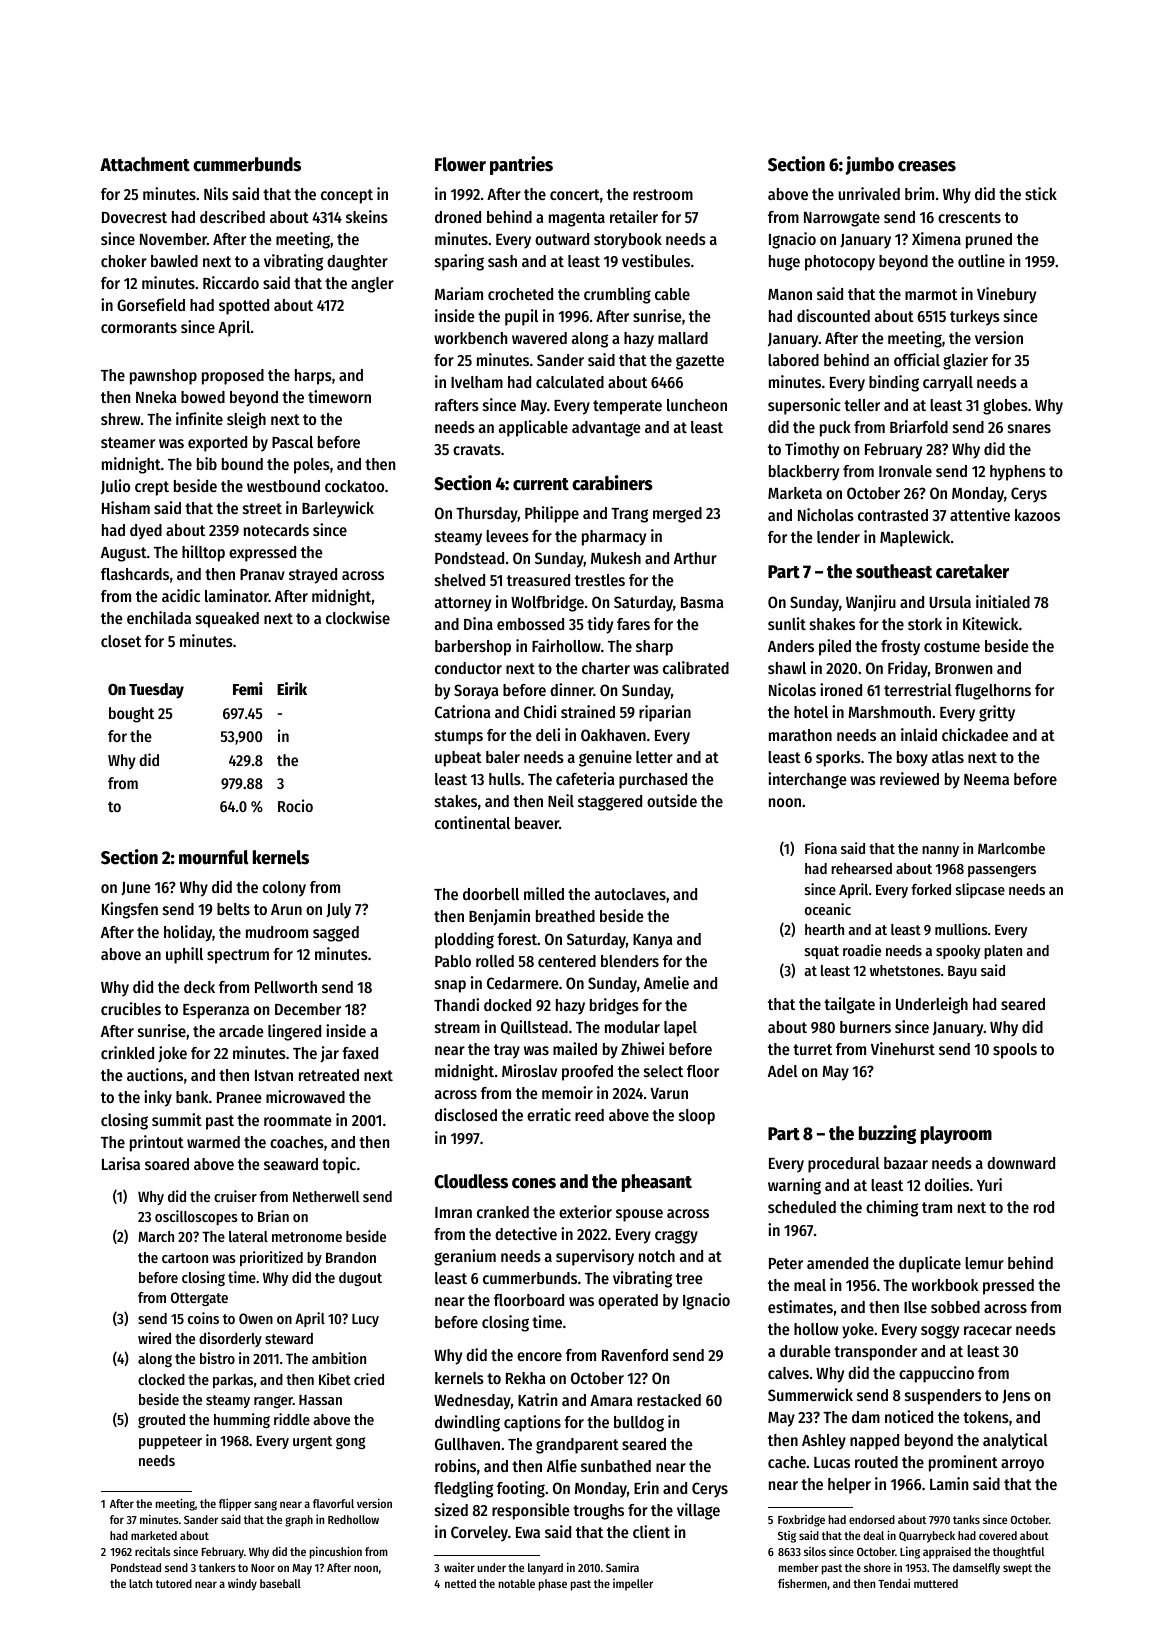 The height and width of the image is (1647, 1165). What do you see at coordinates (140, 1583) in the image?
I see `latch` at bounding box center [140, 1583].
